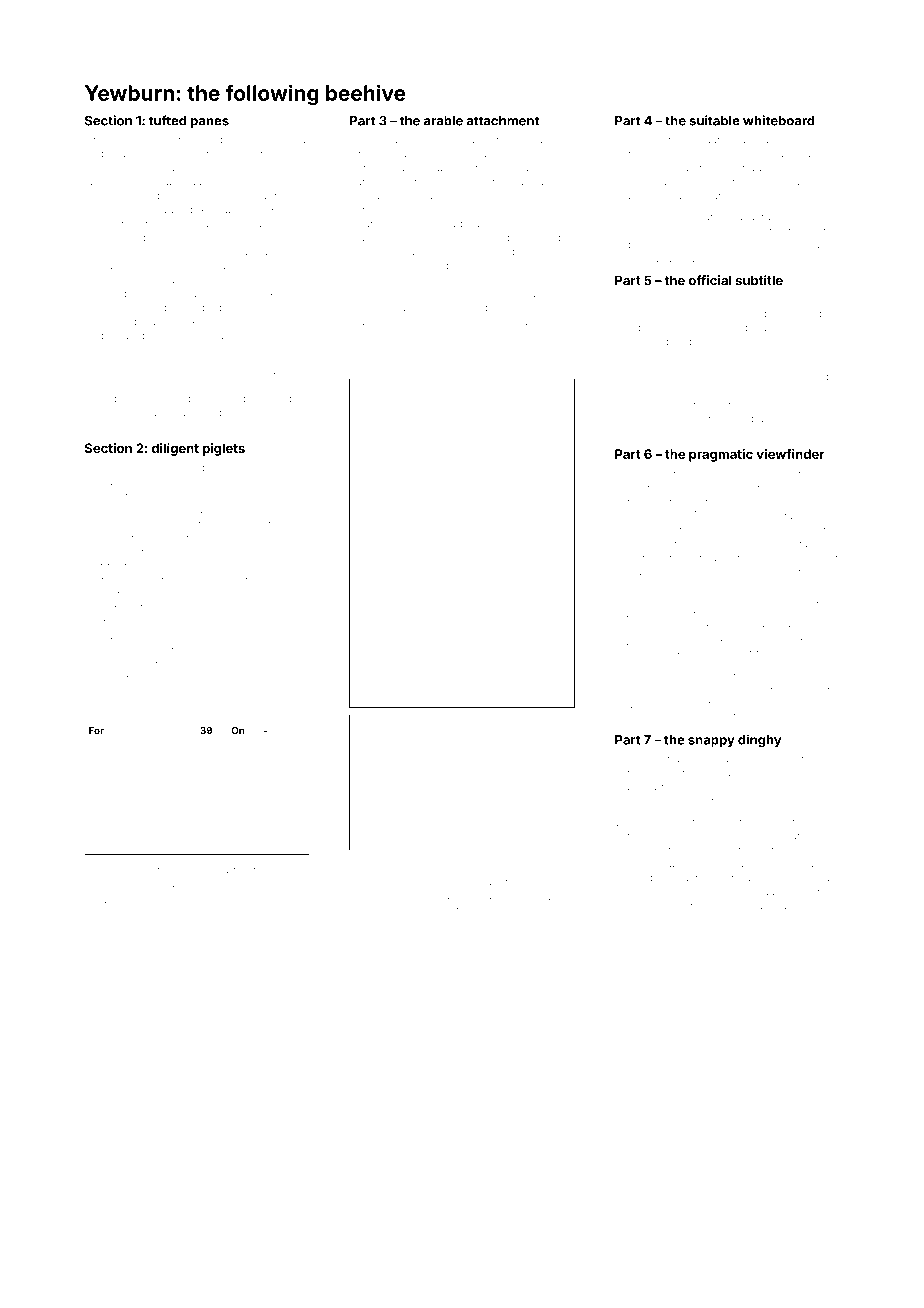 This page has width=924, height=1308. Describe the element at coordinates (443, 121) in the page. I see `arable` at that location.
